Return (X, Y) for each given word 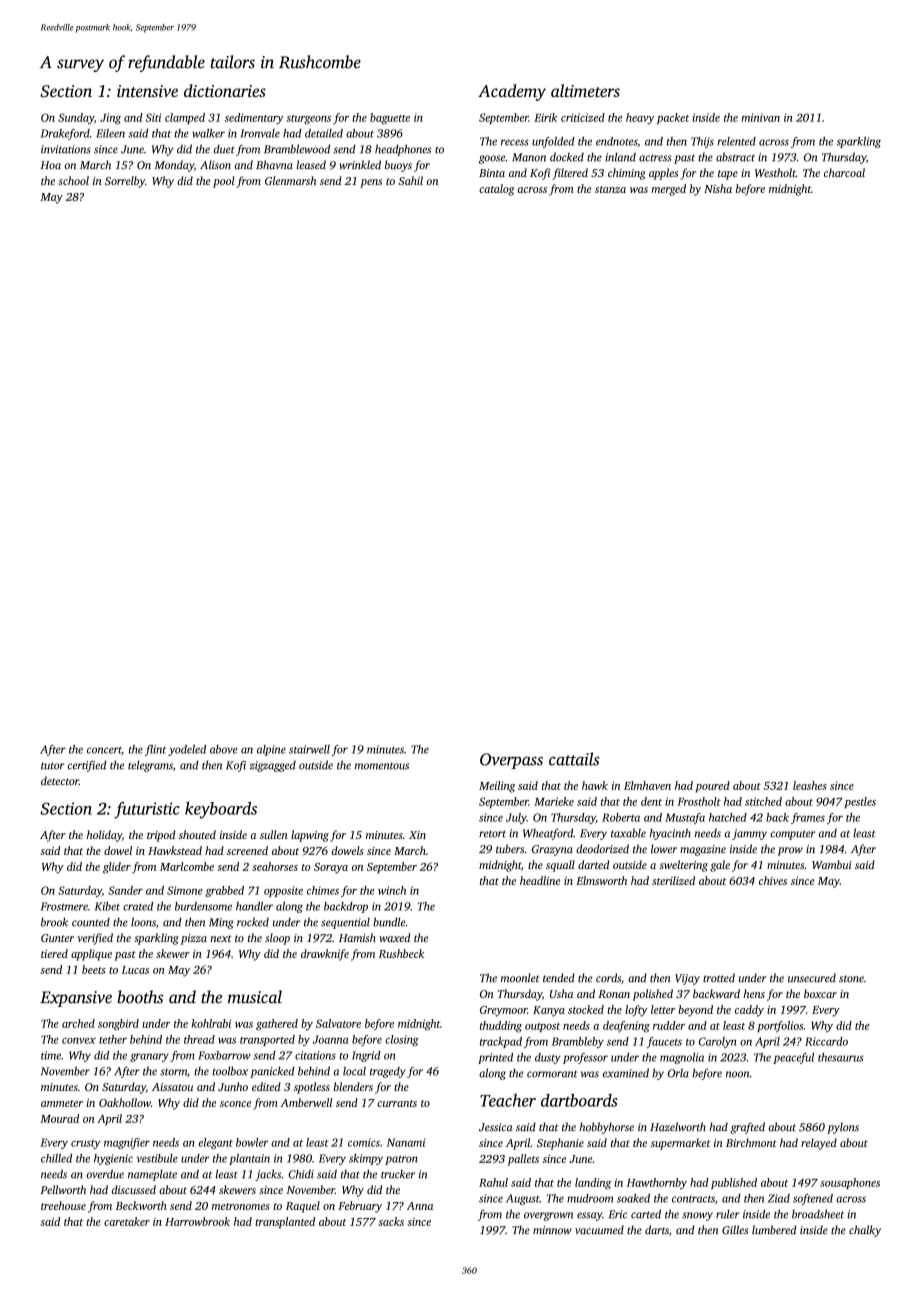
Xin (417, 835)
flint (155, 750)
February (360, 1207)
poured (712, 787)
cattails (574, 759)
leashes (810, 785)
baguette (390, 119)
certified (87, 766)
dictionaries (225, 90)
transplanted (285, 1223)
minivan (761, 117)
